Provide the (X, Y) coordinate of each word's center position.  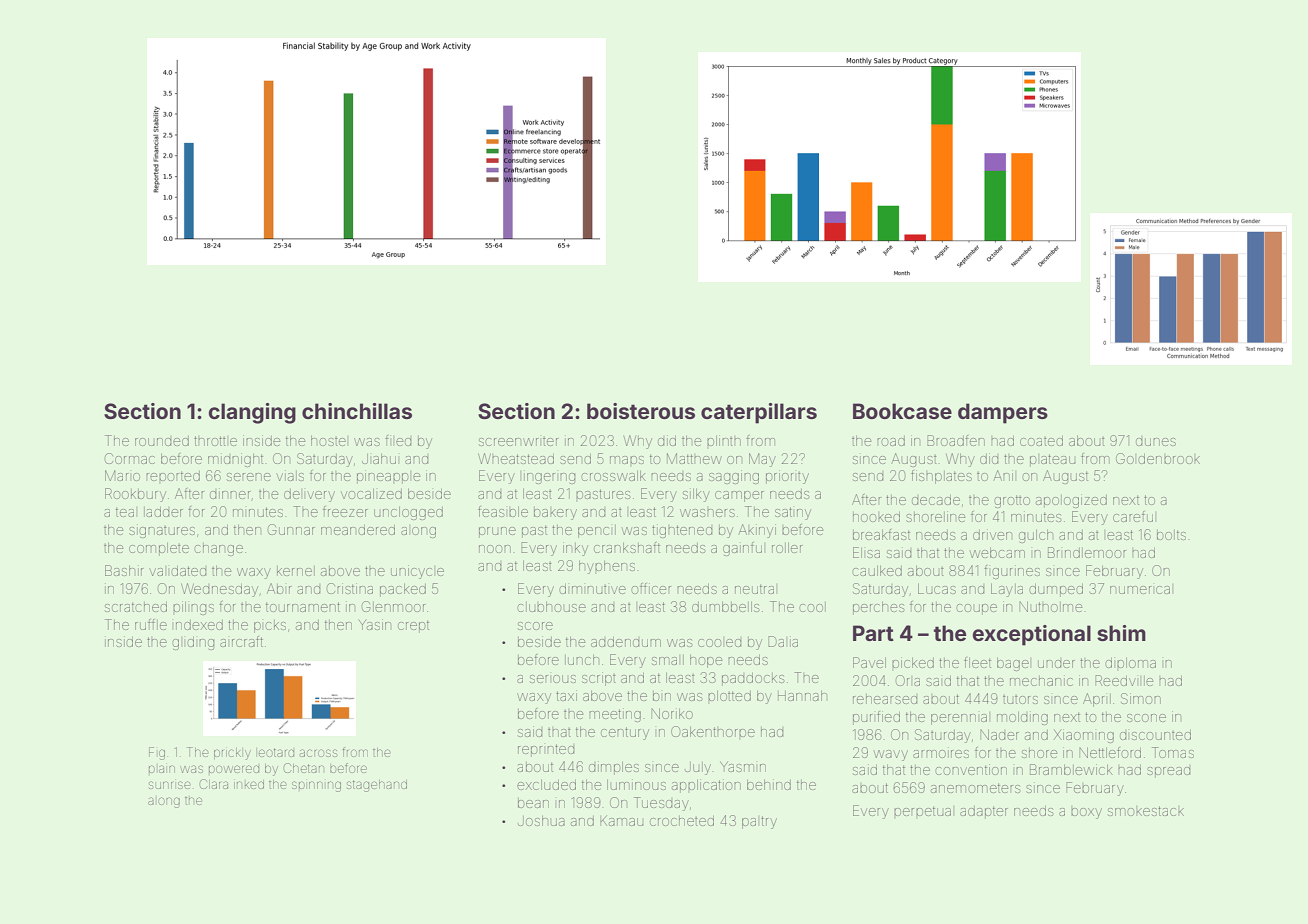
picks (270, 626)
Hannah (802, 696)
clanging (252, 413)
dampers (1003, 413)
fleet (977, 662)
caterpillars (759, 413)
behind (769, 784)
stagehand (377, 786)
